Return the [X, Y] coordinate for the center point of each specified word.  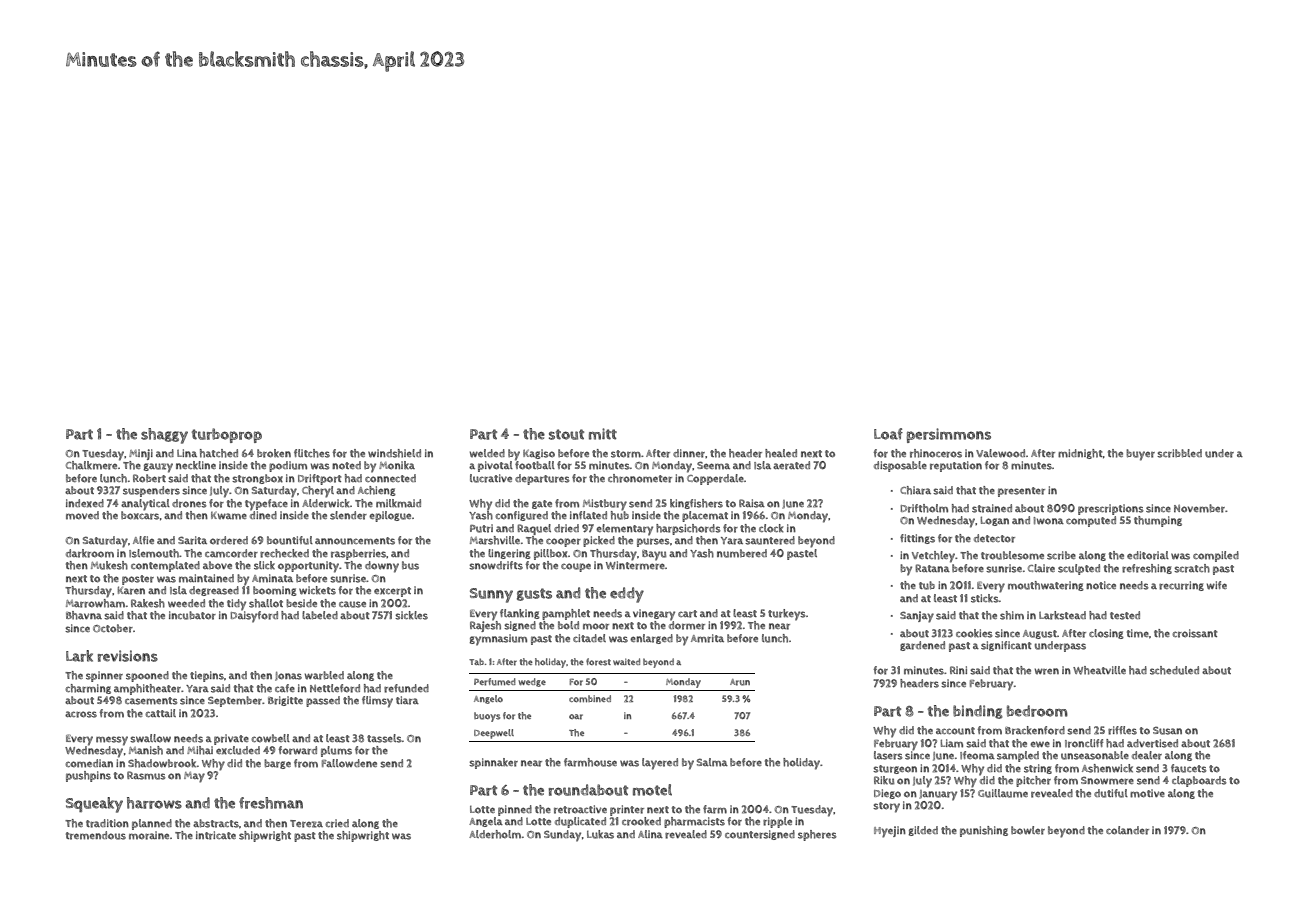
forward [297, 750]
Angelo [488, 699]
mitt [603, 434]
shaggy [164, 436]
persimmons [949, 435]
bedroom [1037, 711]
